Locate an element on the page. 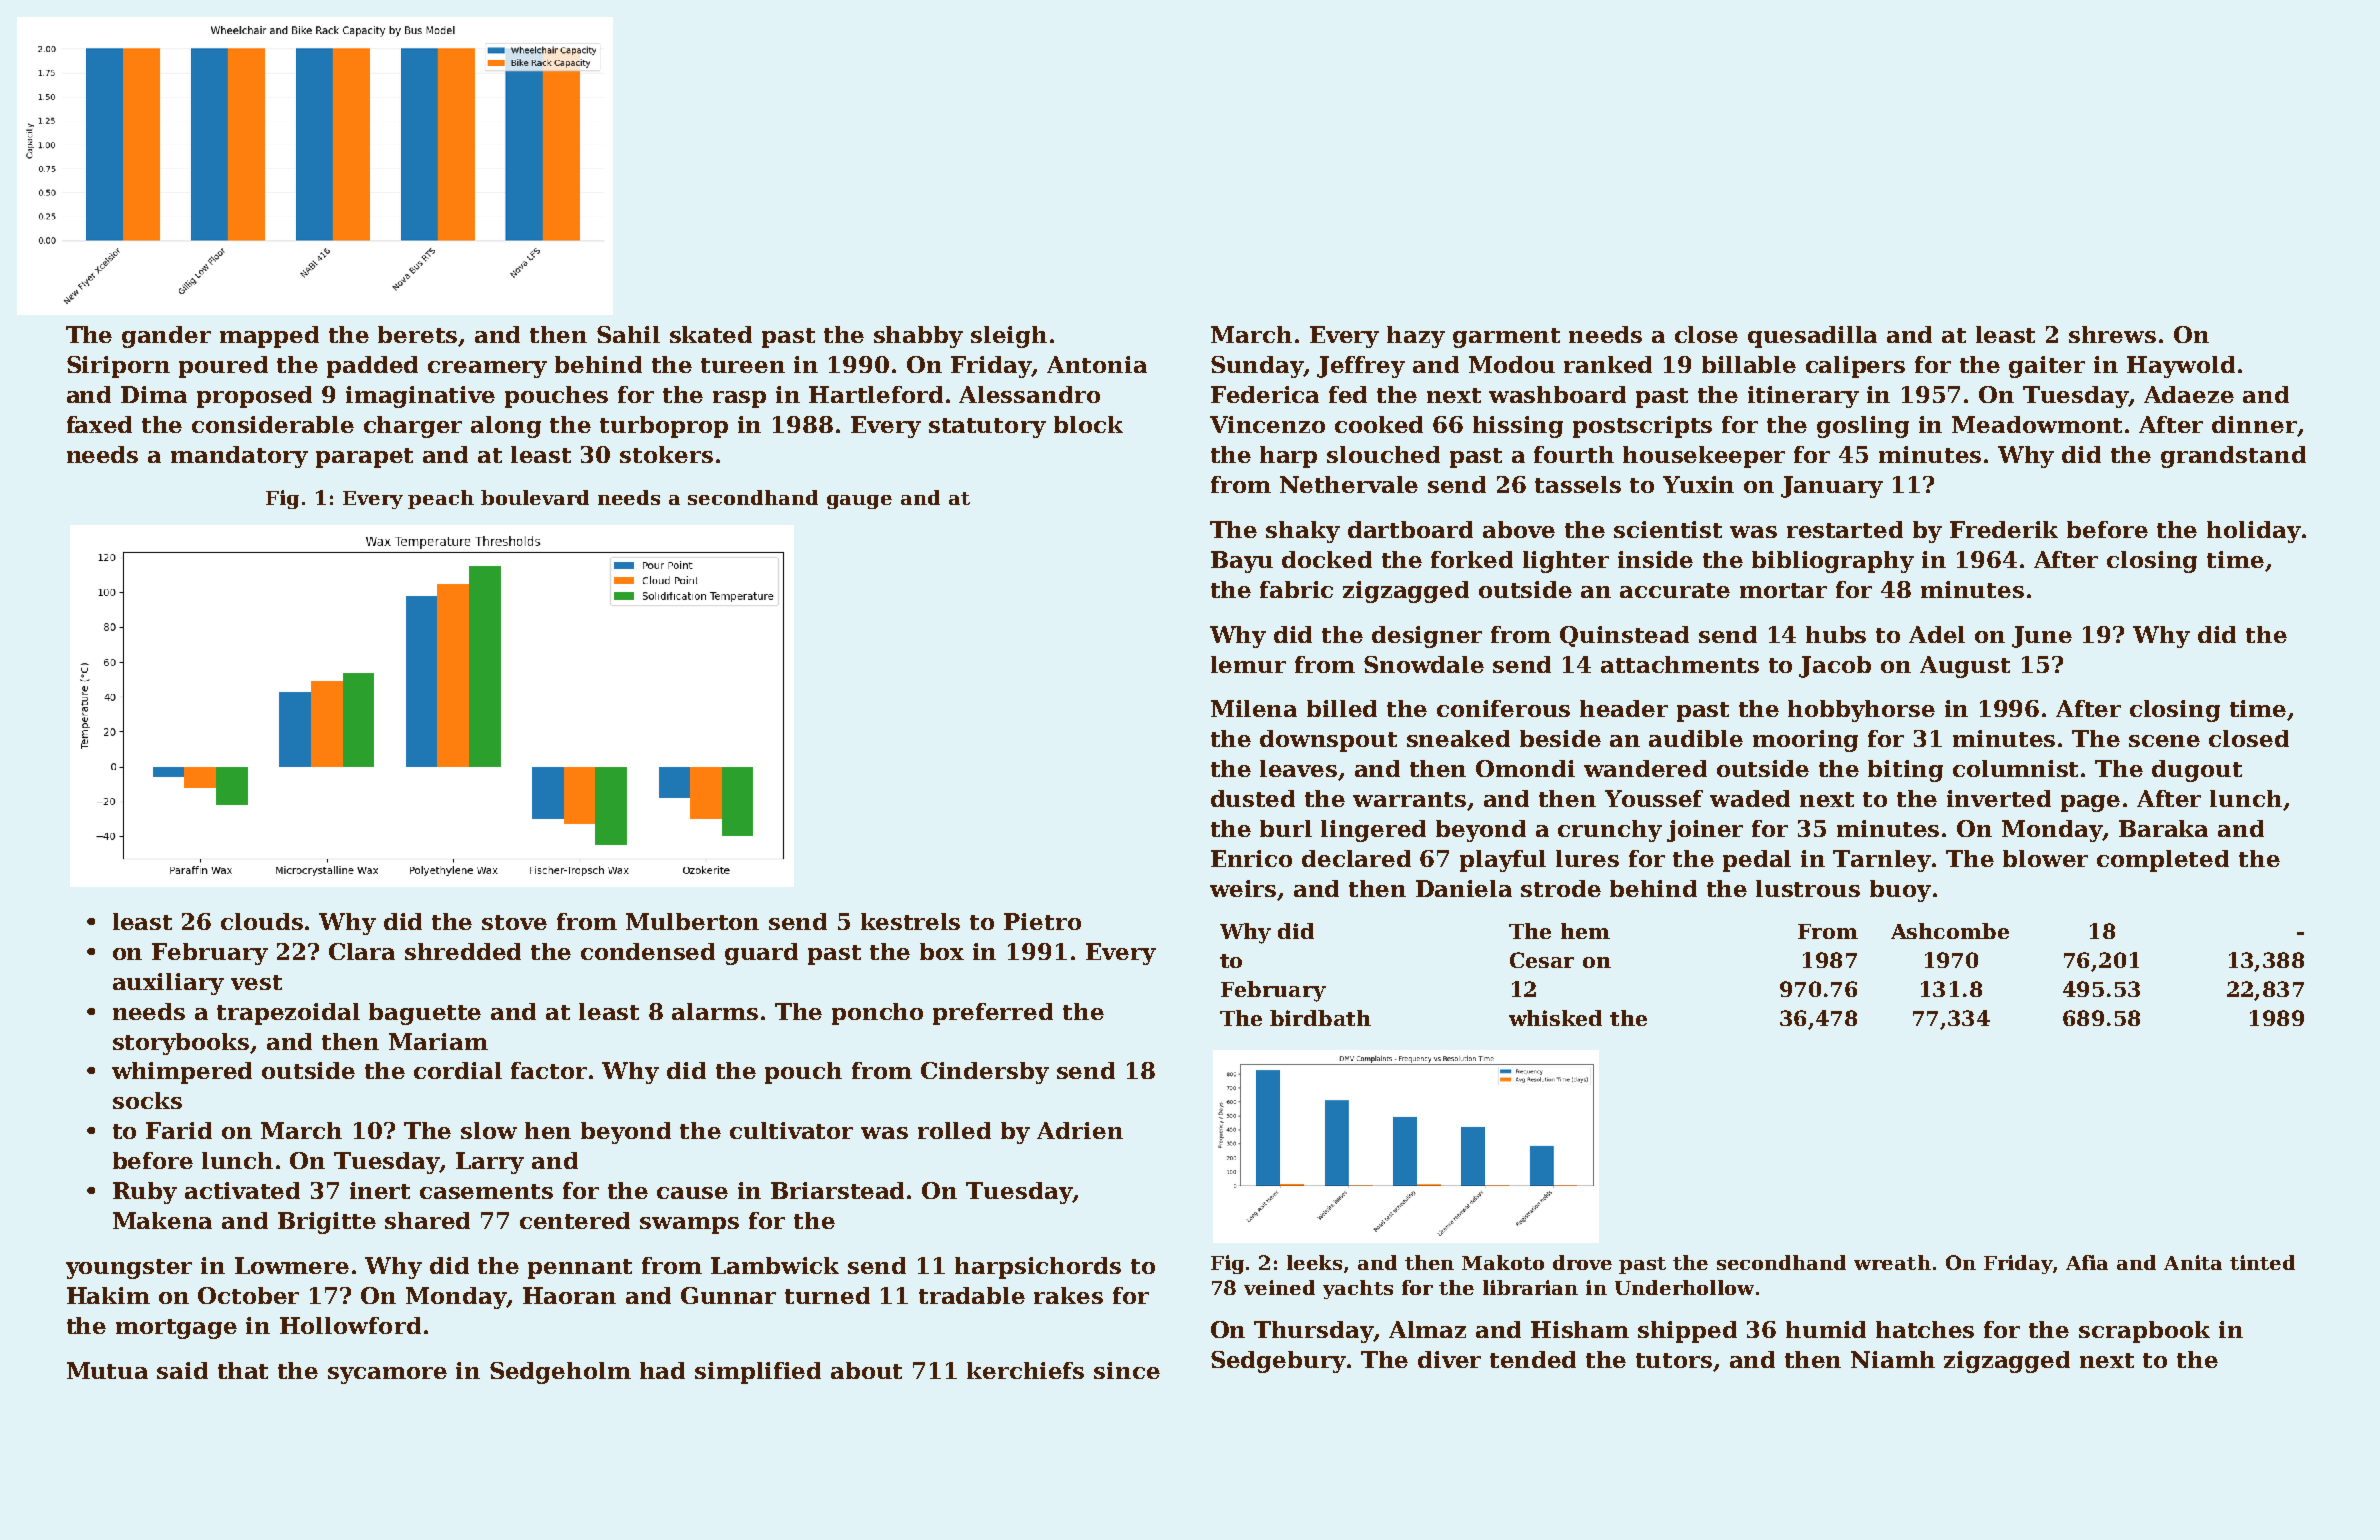 The image size is (2380, 1540). slow is located at coordinates (489, 1130).
